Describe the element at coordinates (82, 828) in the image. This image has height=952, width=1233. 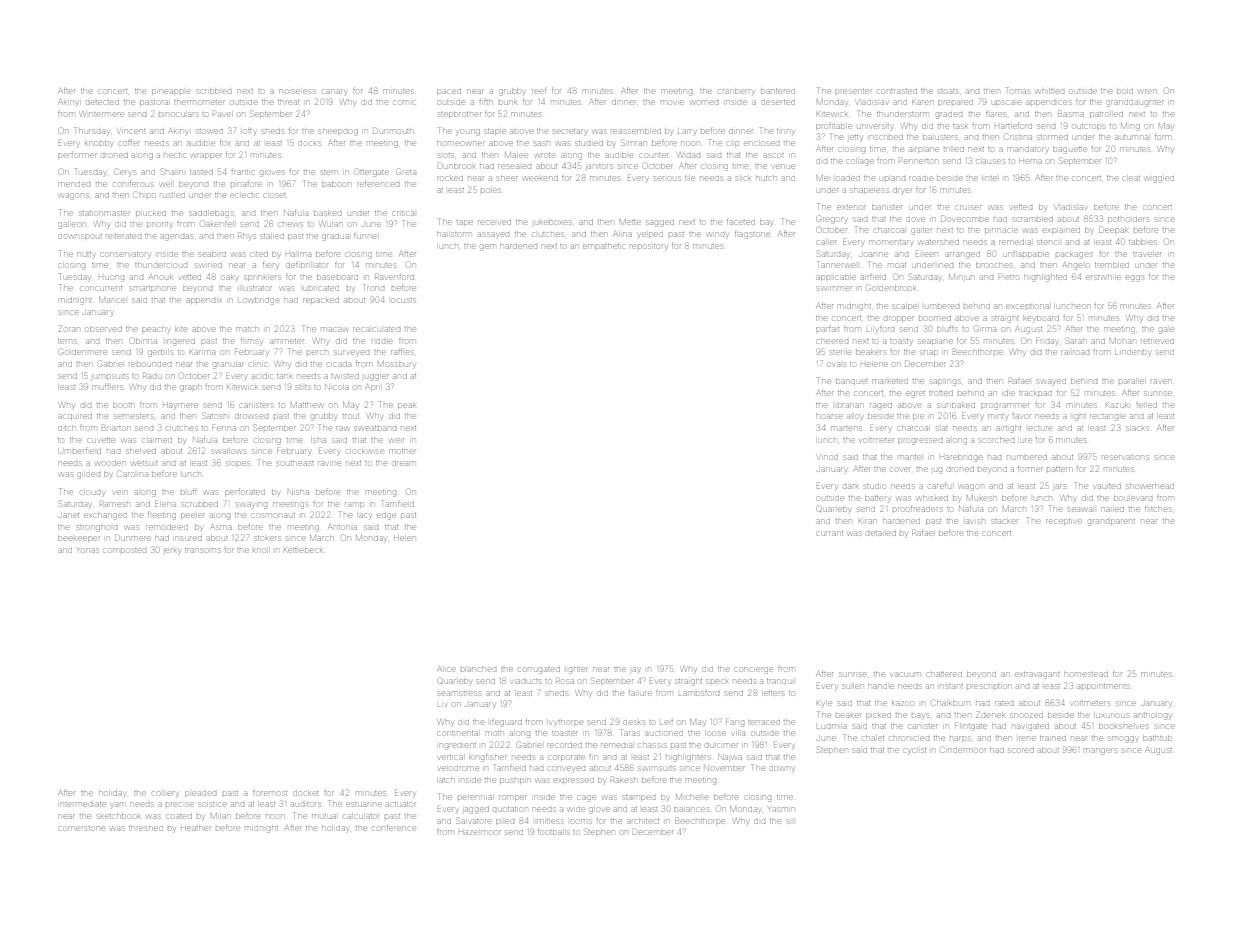
I see `cornerstone` at that location.
